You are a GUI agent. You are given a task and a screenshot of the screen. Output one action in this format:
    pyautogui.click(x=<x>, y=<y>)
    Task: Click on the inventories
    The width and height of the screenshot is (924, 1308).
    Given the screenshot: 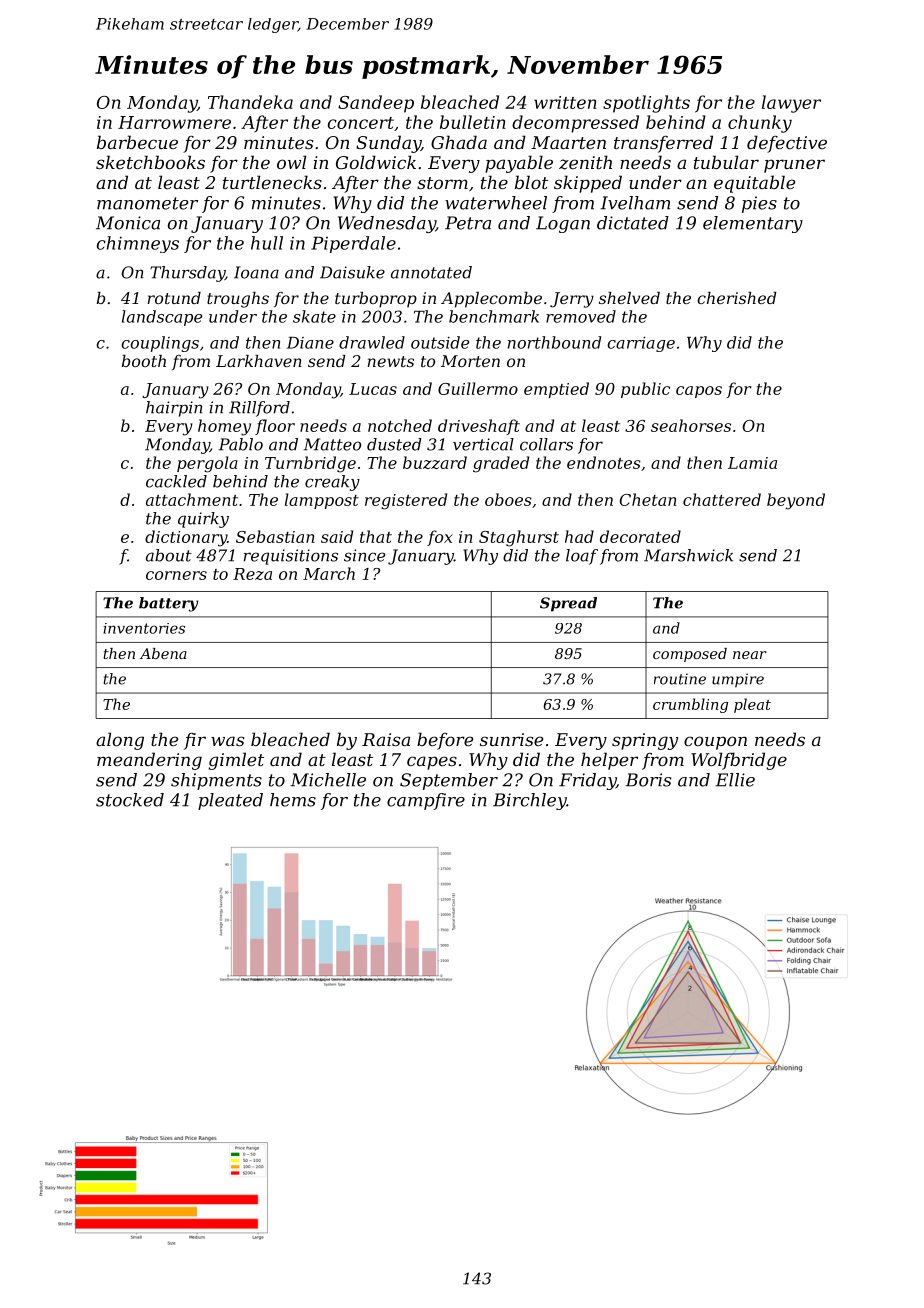 What is the action you would take?
    pyautogui.click(x=144, y=628)
